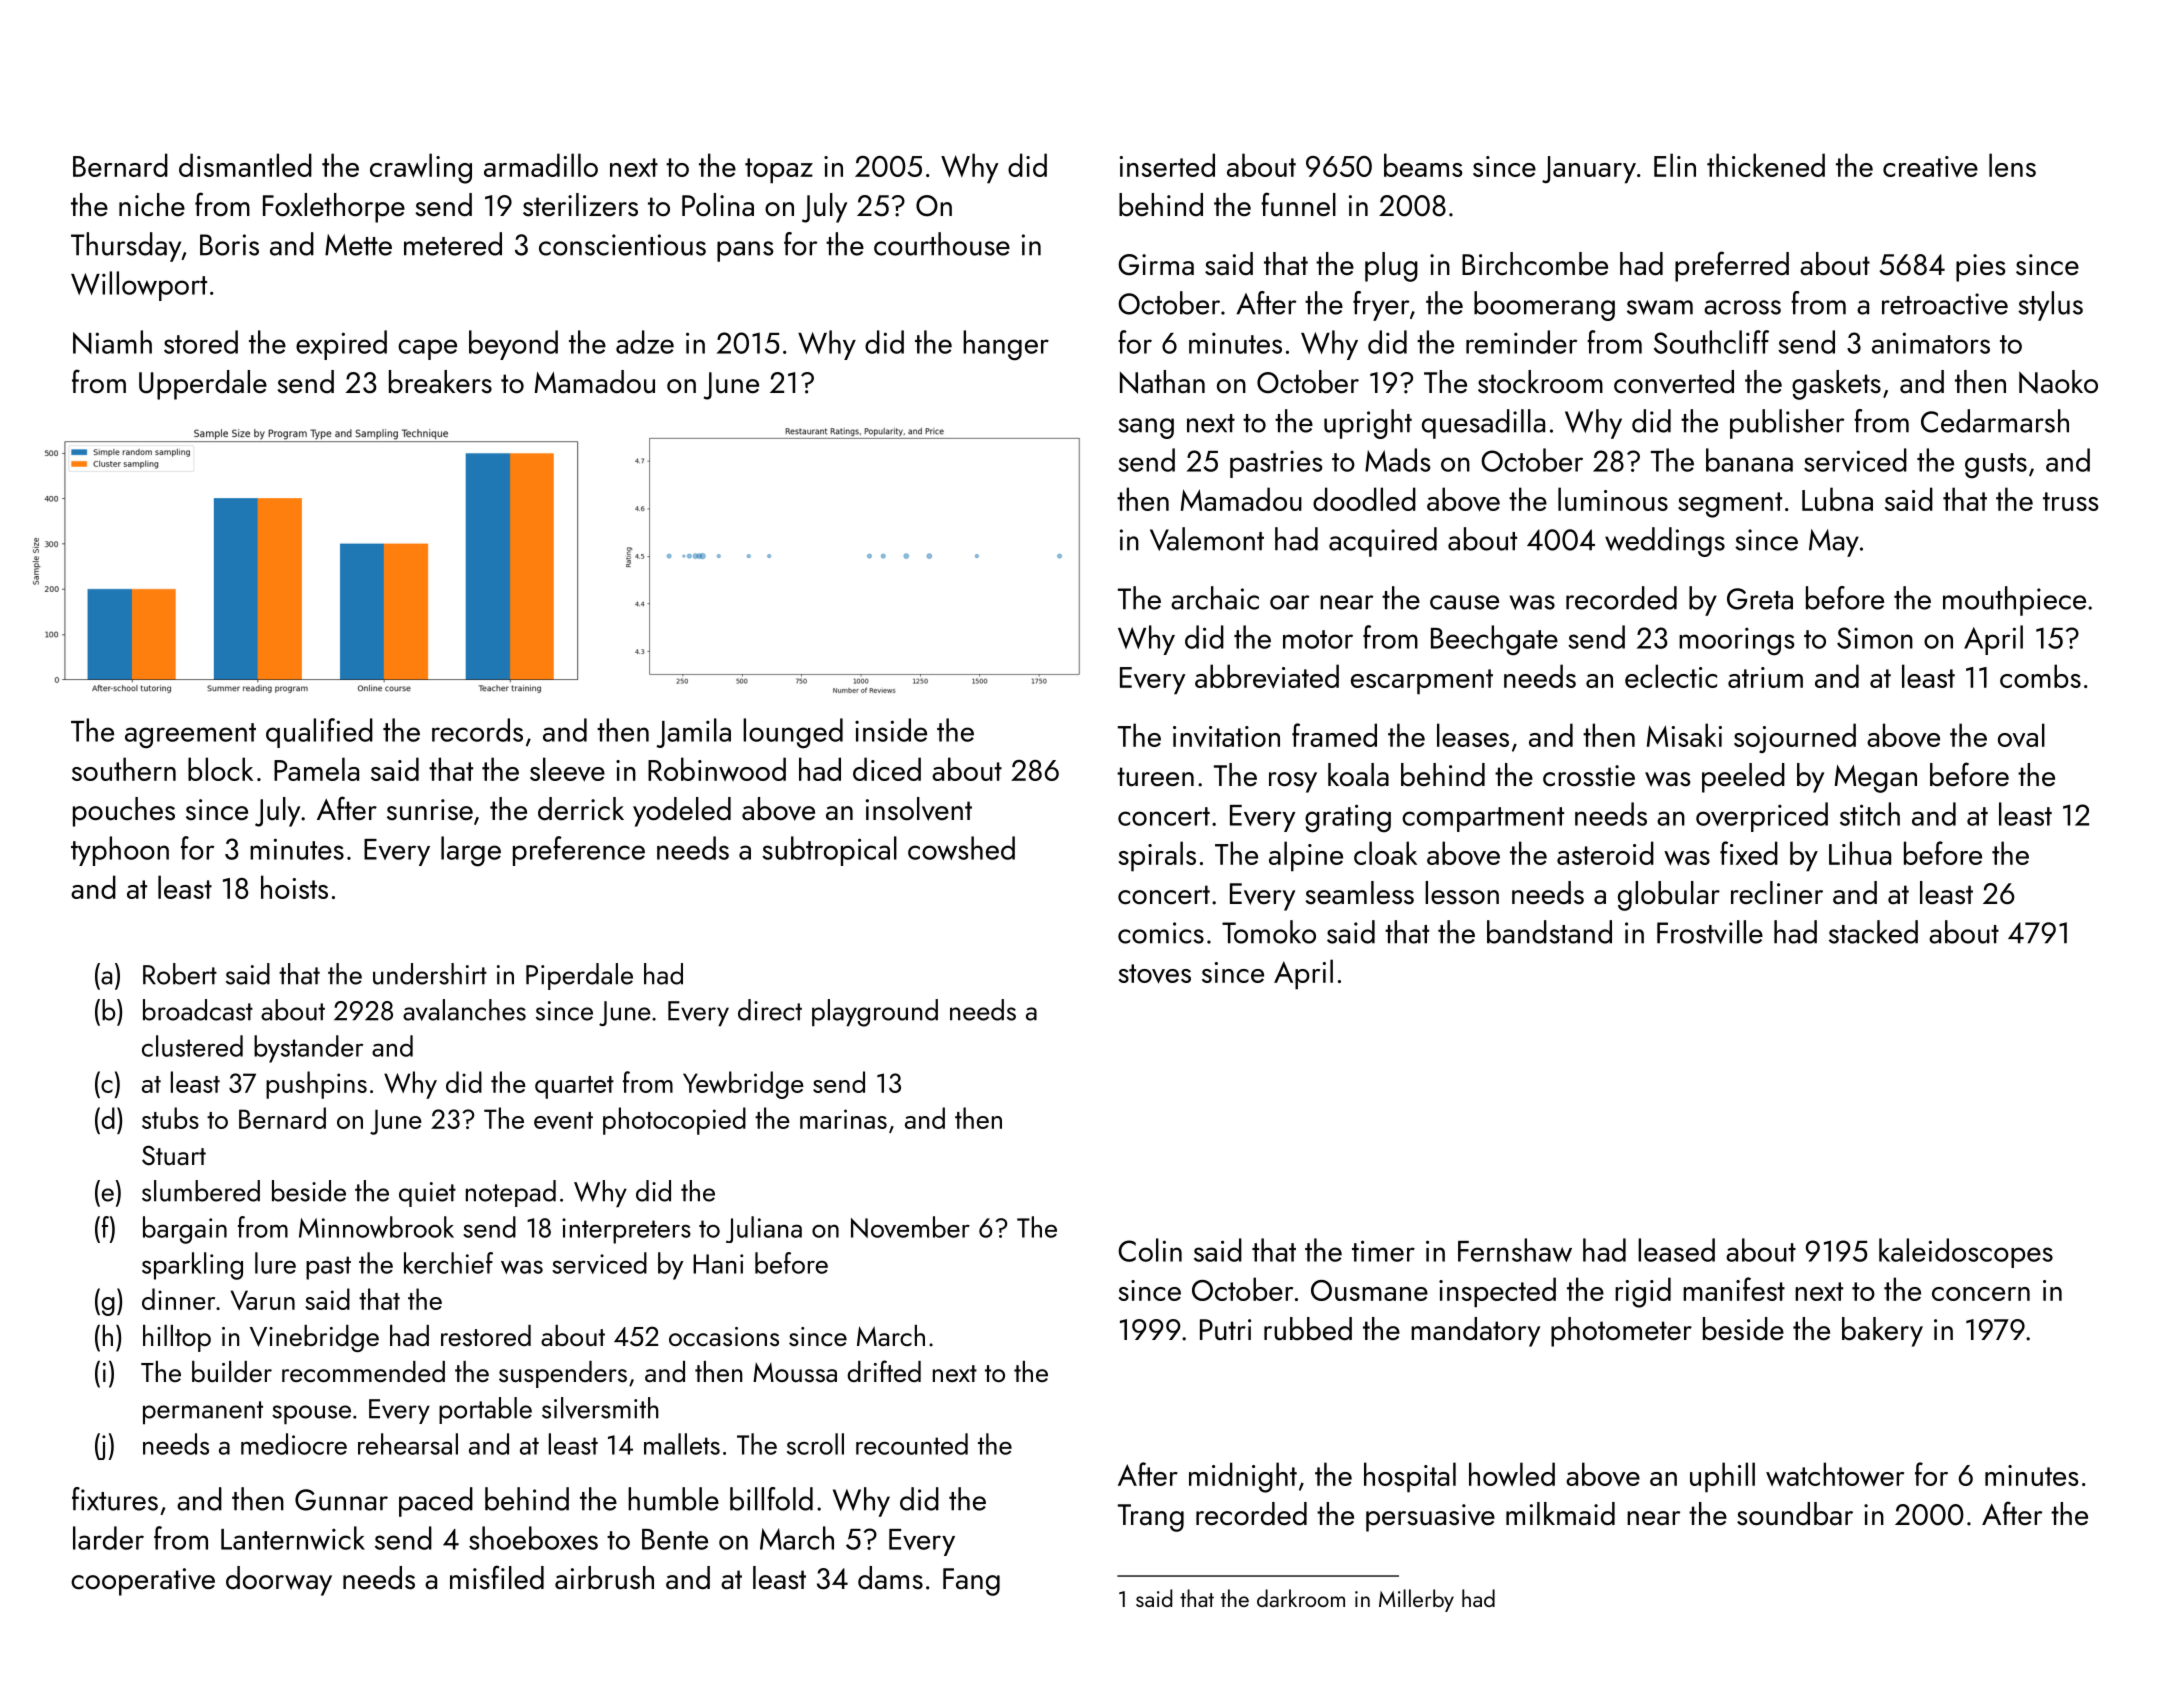 Image resolution: width=2178 pixels, height=1683 pixels. What do you see at coordinates (1711, 342) in the document?
I see `Southcliff` at bounding box center [1711, 342].
